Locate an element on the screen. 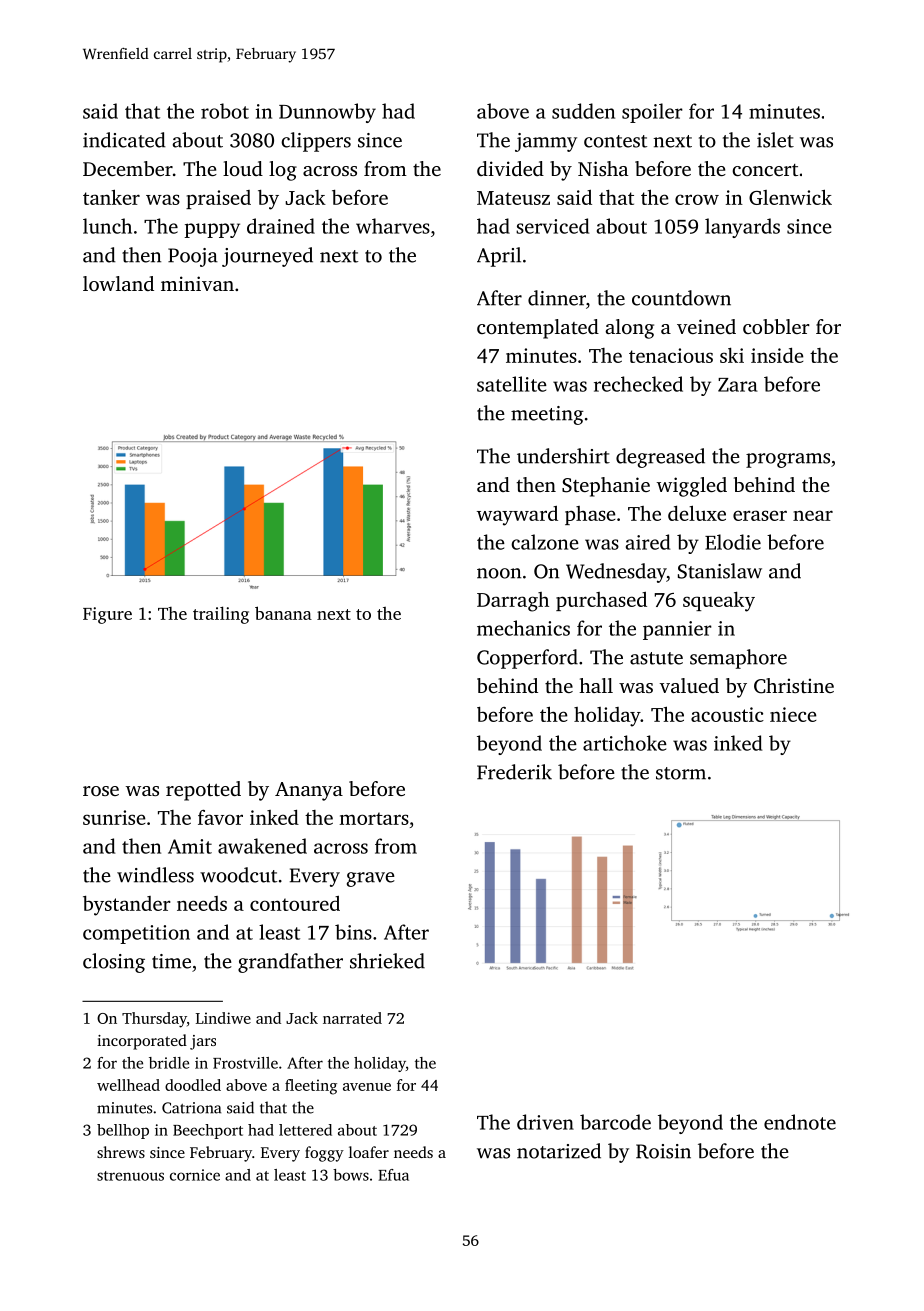 The height and width of the screenshot is (1311, 924). avenue is located at coordinates (367, 1087).
